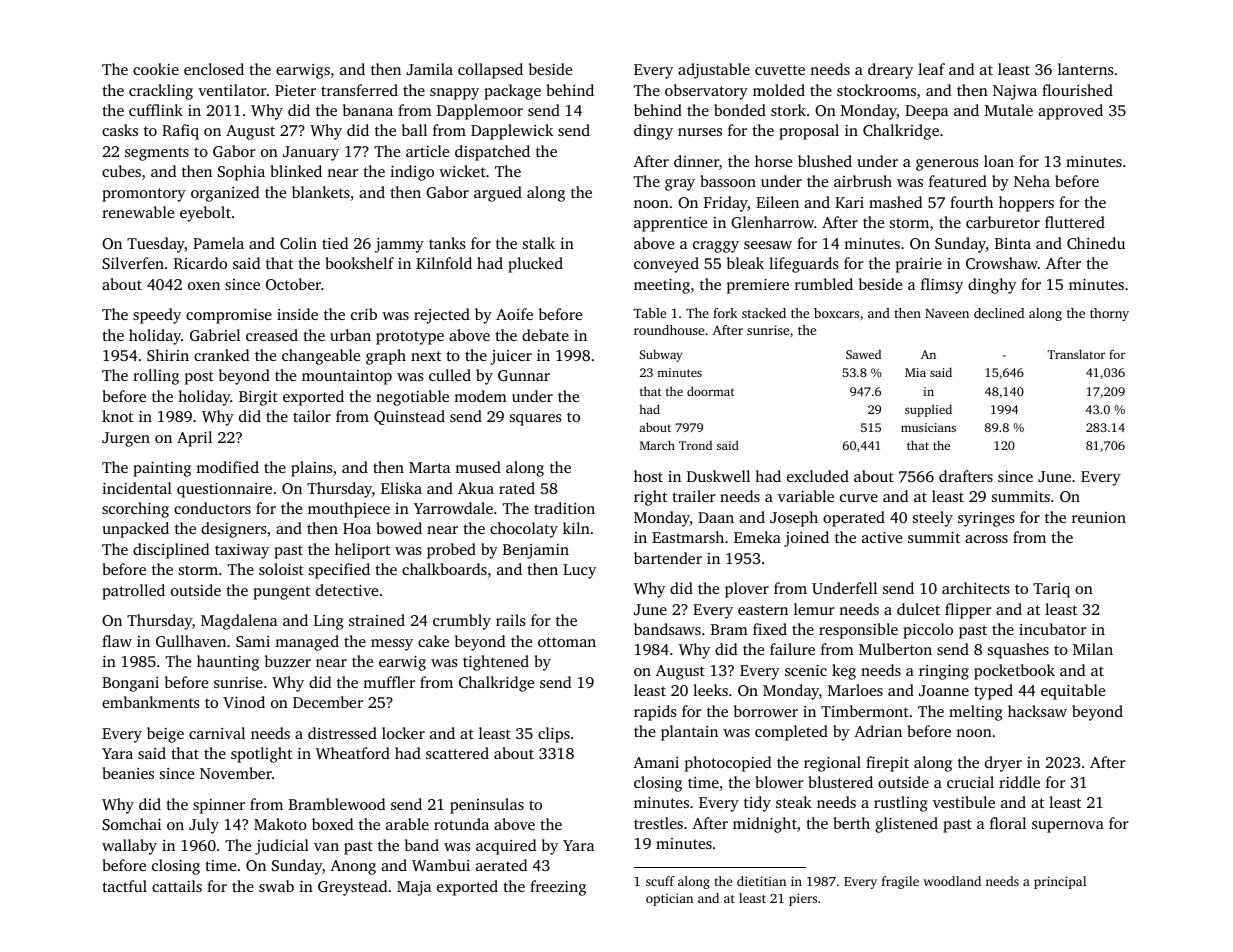 Image resolution: width=1233 pixels, height=952 pixels. I want to click on lanterns, so click(1086, 69).
